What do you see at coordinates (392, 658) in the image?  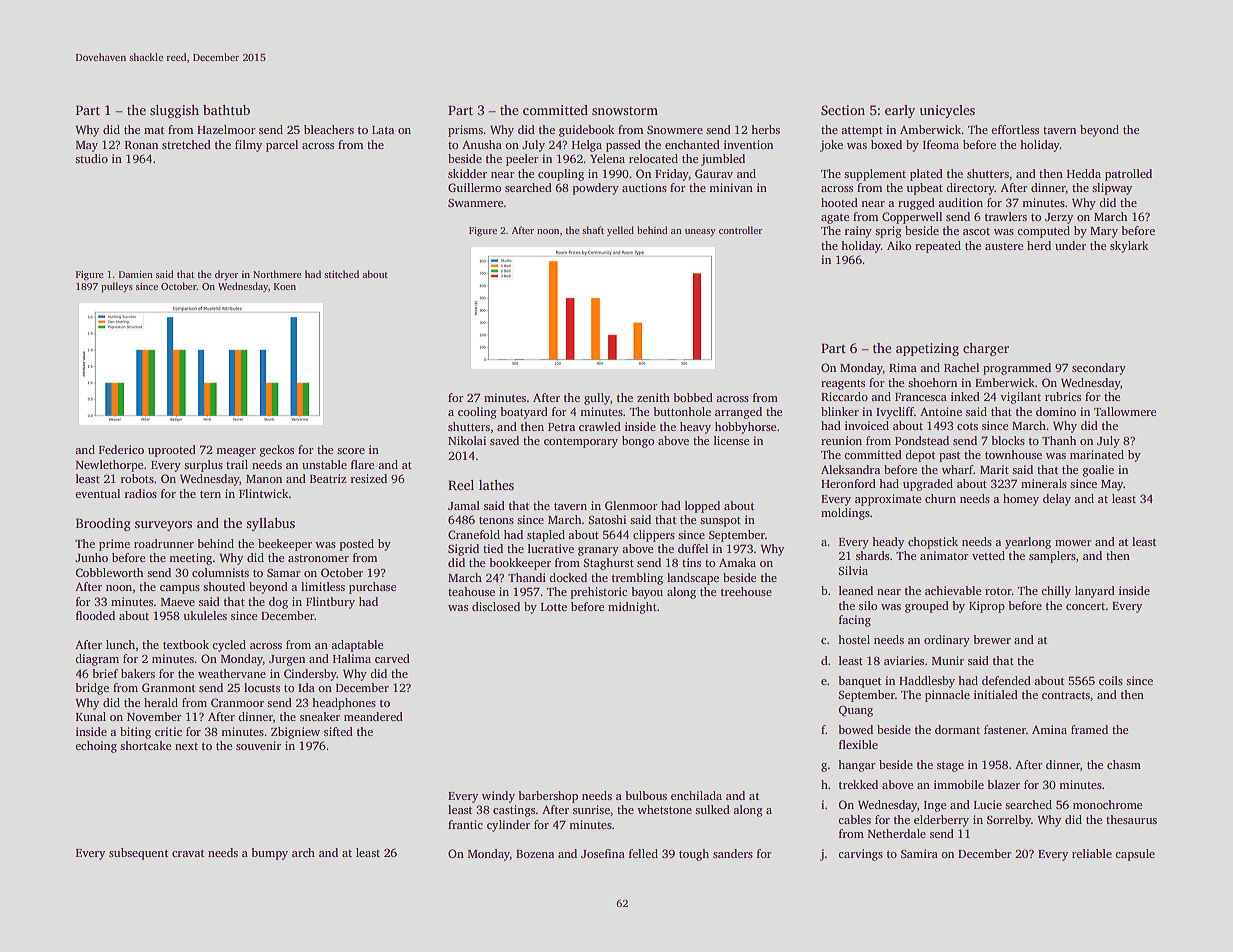 I see `carved` at bounding box center [392, 658].
